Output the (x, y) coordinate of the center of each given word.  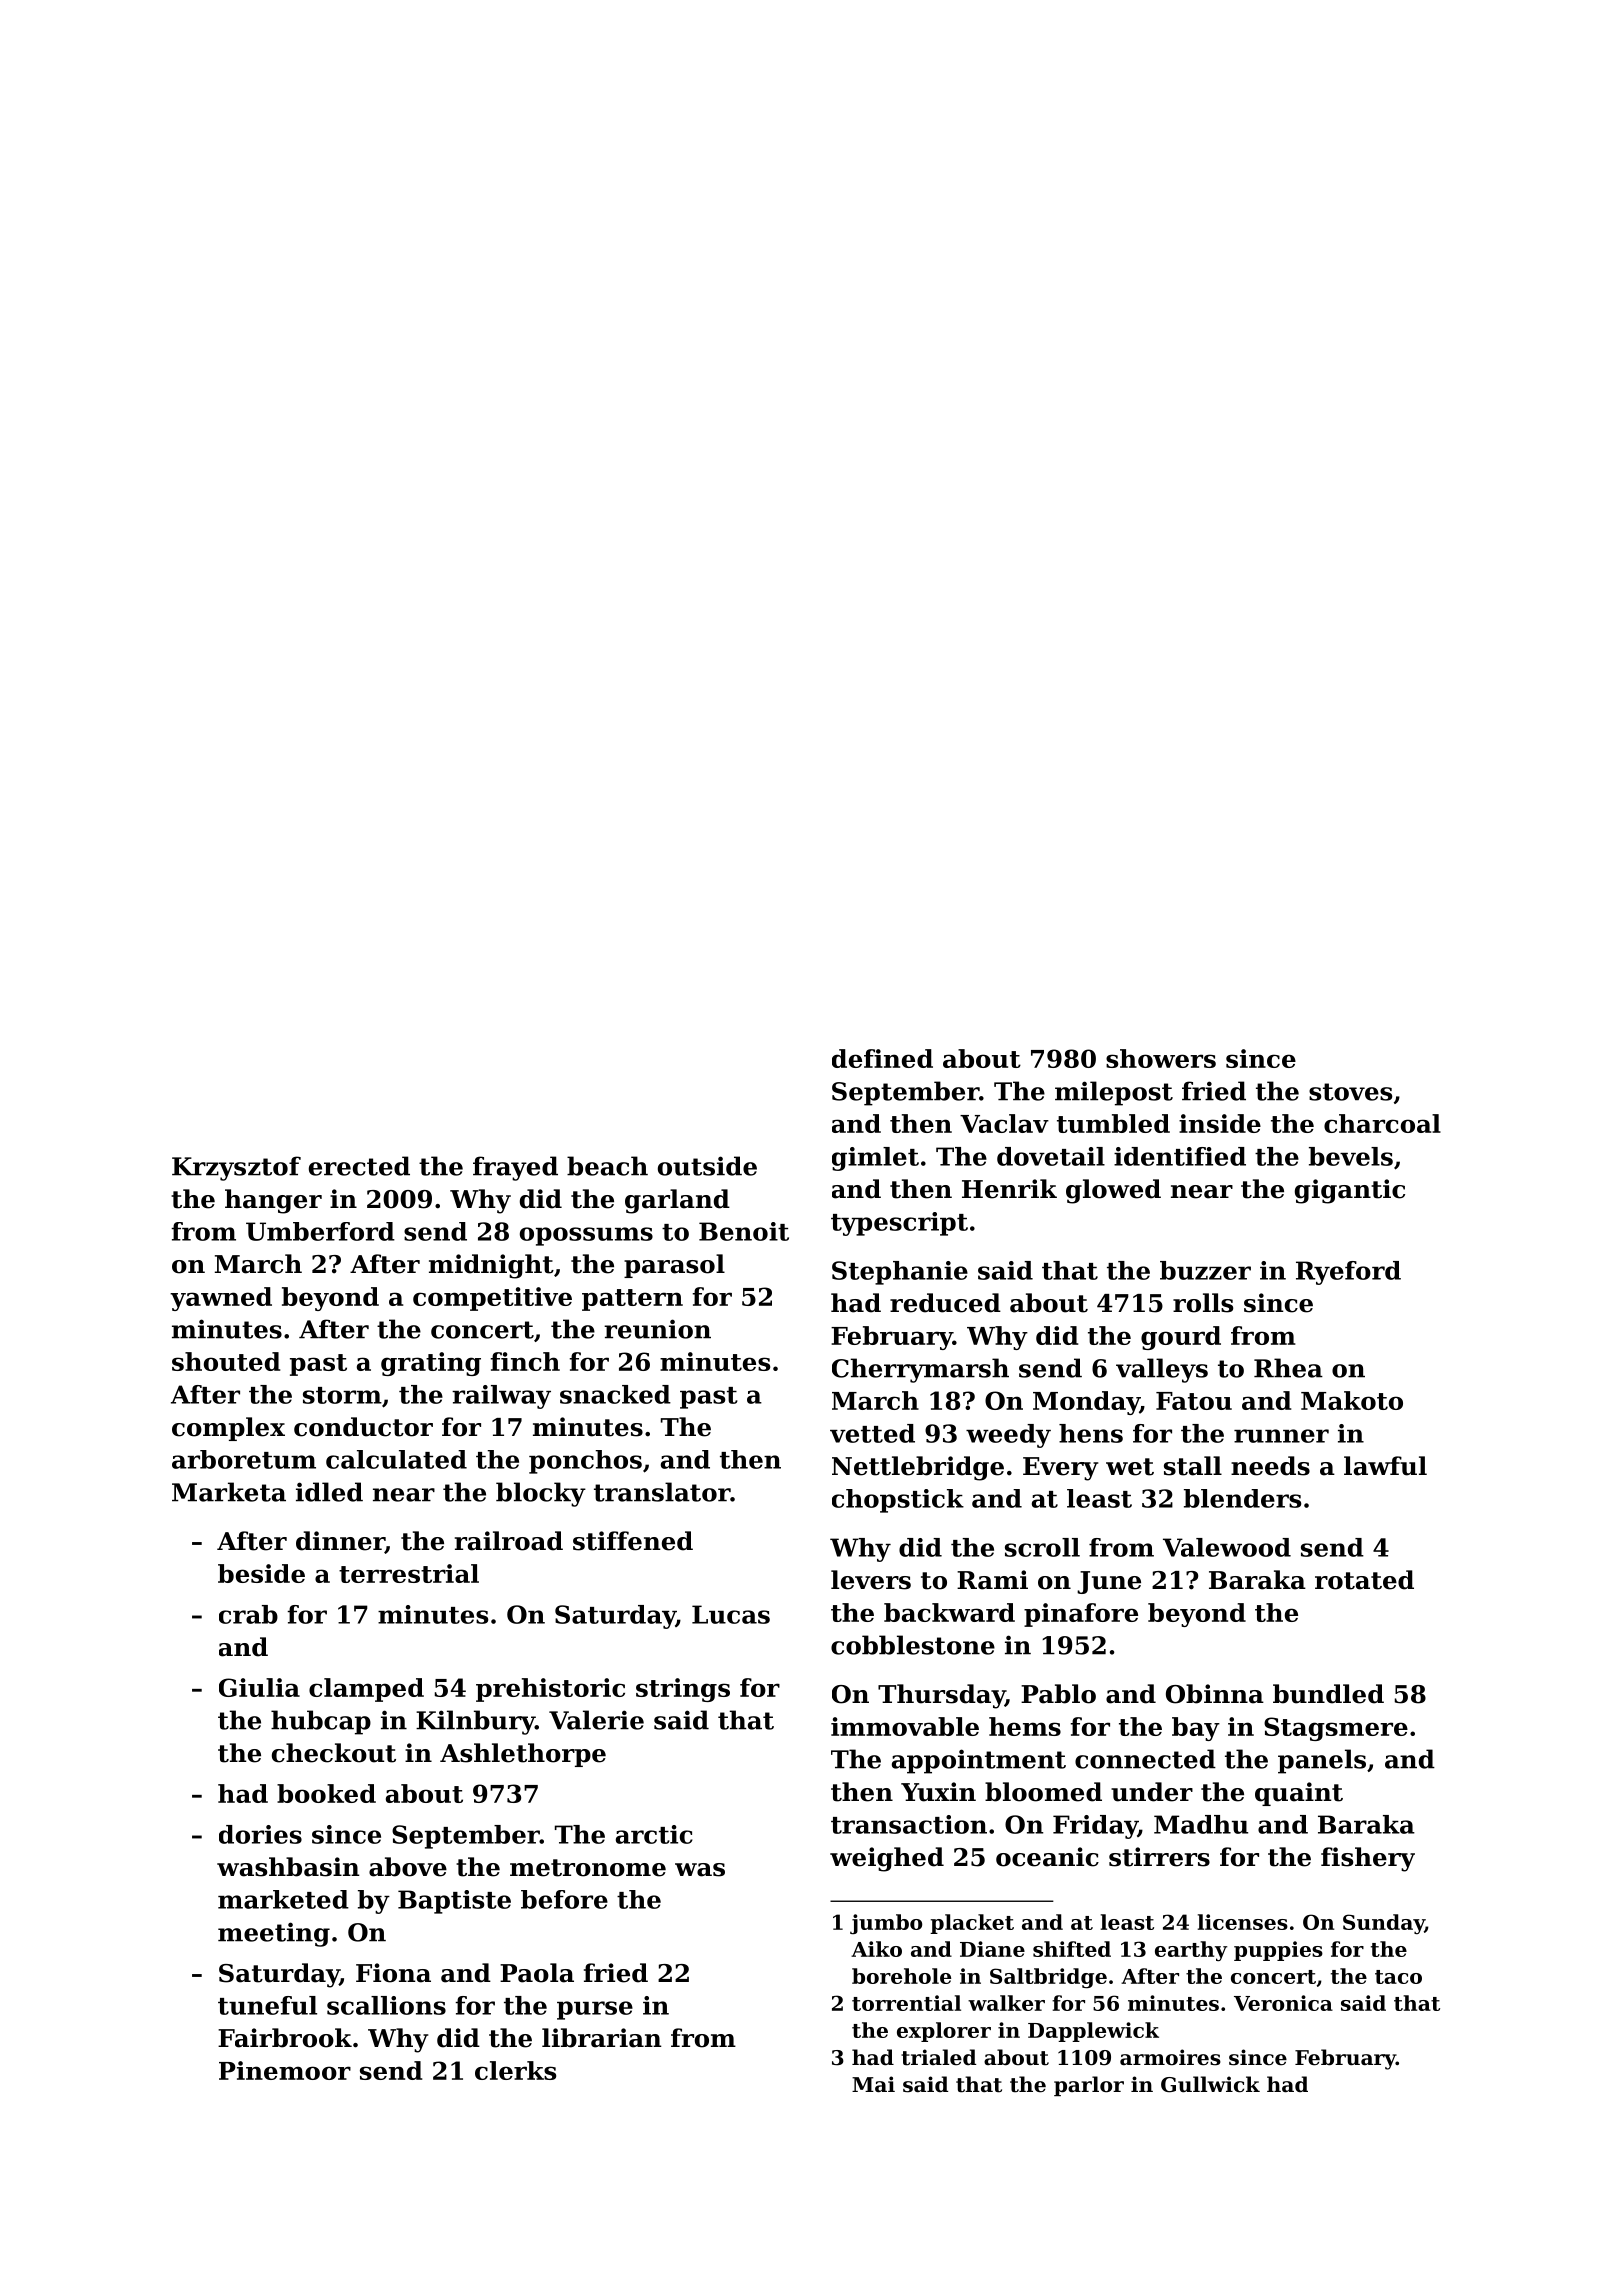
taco (1398, 1977)
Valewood (1227, 1547)
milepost (1114, 1093)
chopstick (898, 1501)
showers (1161, 1058)
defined (882, 1058)
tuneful (267, 2005)
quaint (1299, 1794)
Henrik (1009, 1189)
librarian (602, 2038)
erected (359, 1166)
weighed (887, 1859)
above (408, 1867)
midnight (491, 1266)
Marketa (229, 1492)
